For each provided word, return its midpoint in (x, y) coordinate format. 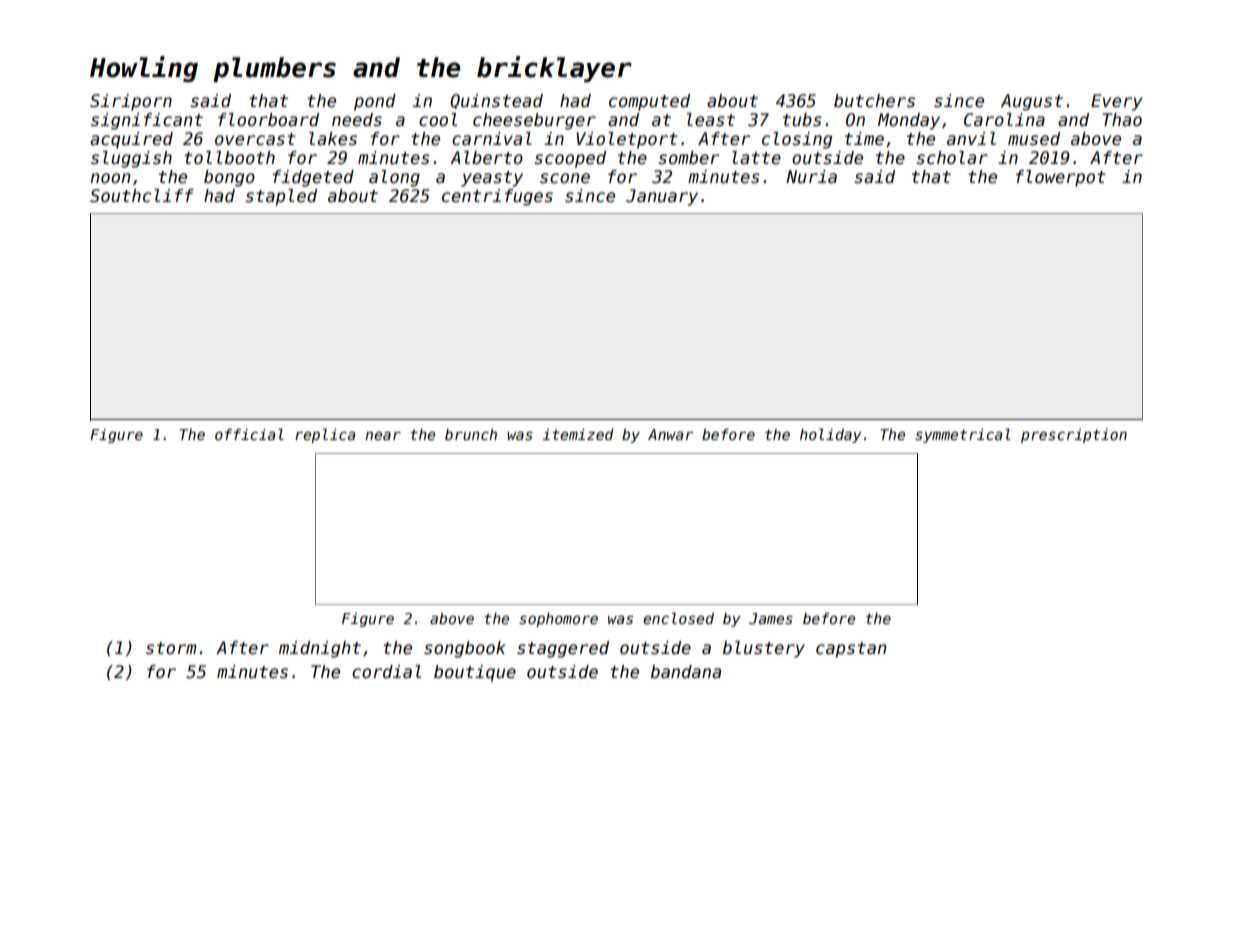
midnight (320, 649)
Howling (144, 69)
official (249, 434)
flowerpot (1061, 178)
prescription (1074, 436)
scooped (570, 159)
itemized (578, 434)
